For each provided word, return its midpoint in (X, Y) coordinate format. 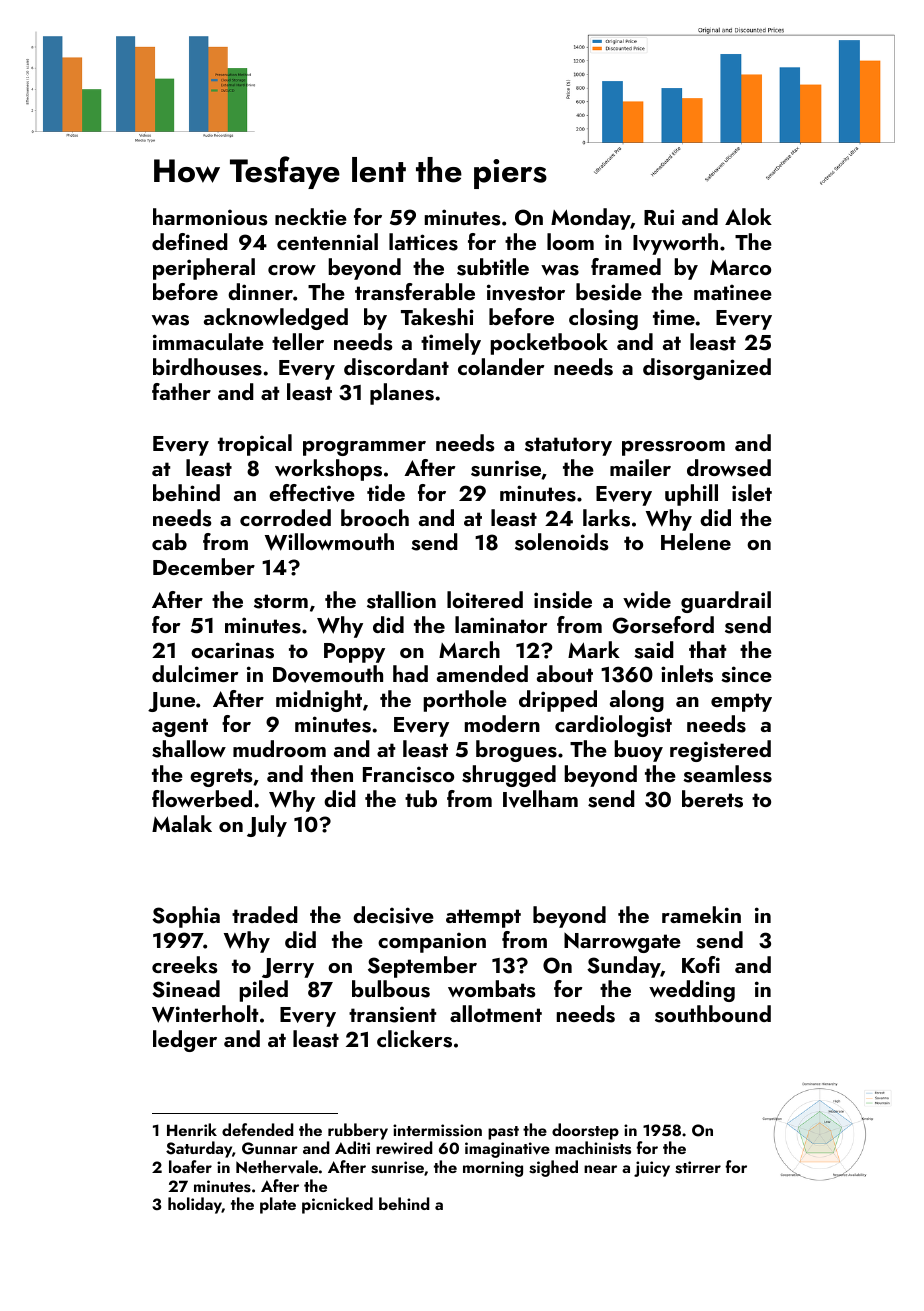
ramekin (701, 914)
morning (493, 1169)
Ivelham (540, 799)
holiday (195, 1205)
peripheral (204, 269)
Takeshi (437, 317)
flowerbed (202, 798)
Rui (659, 217)
